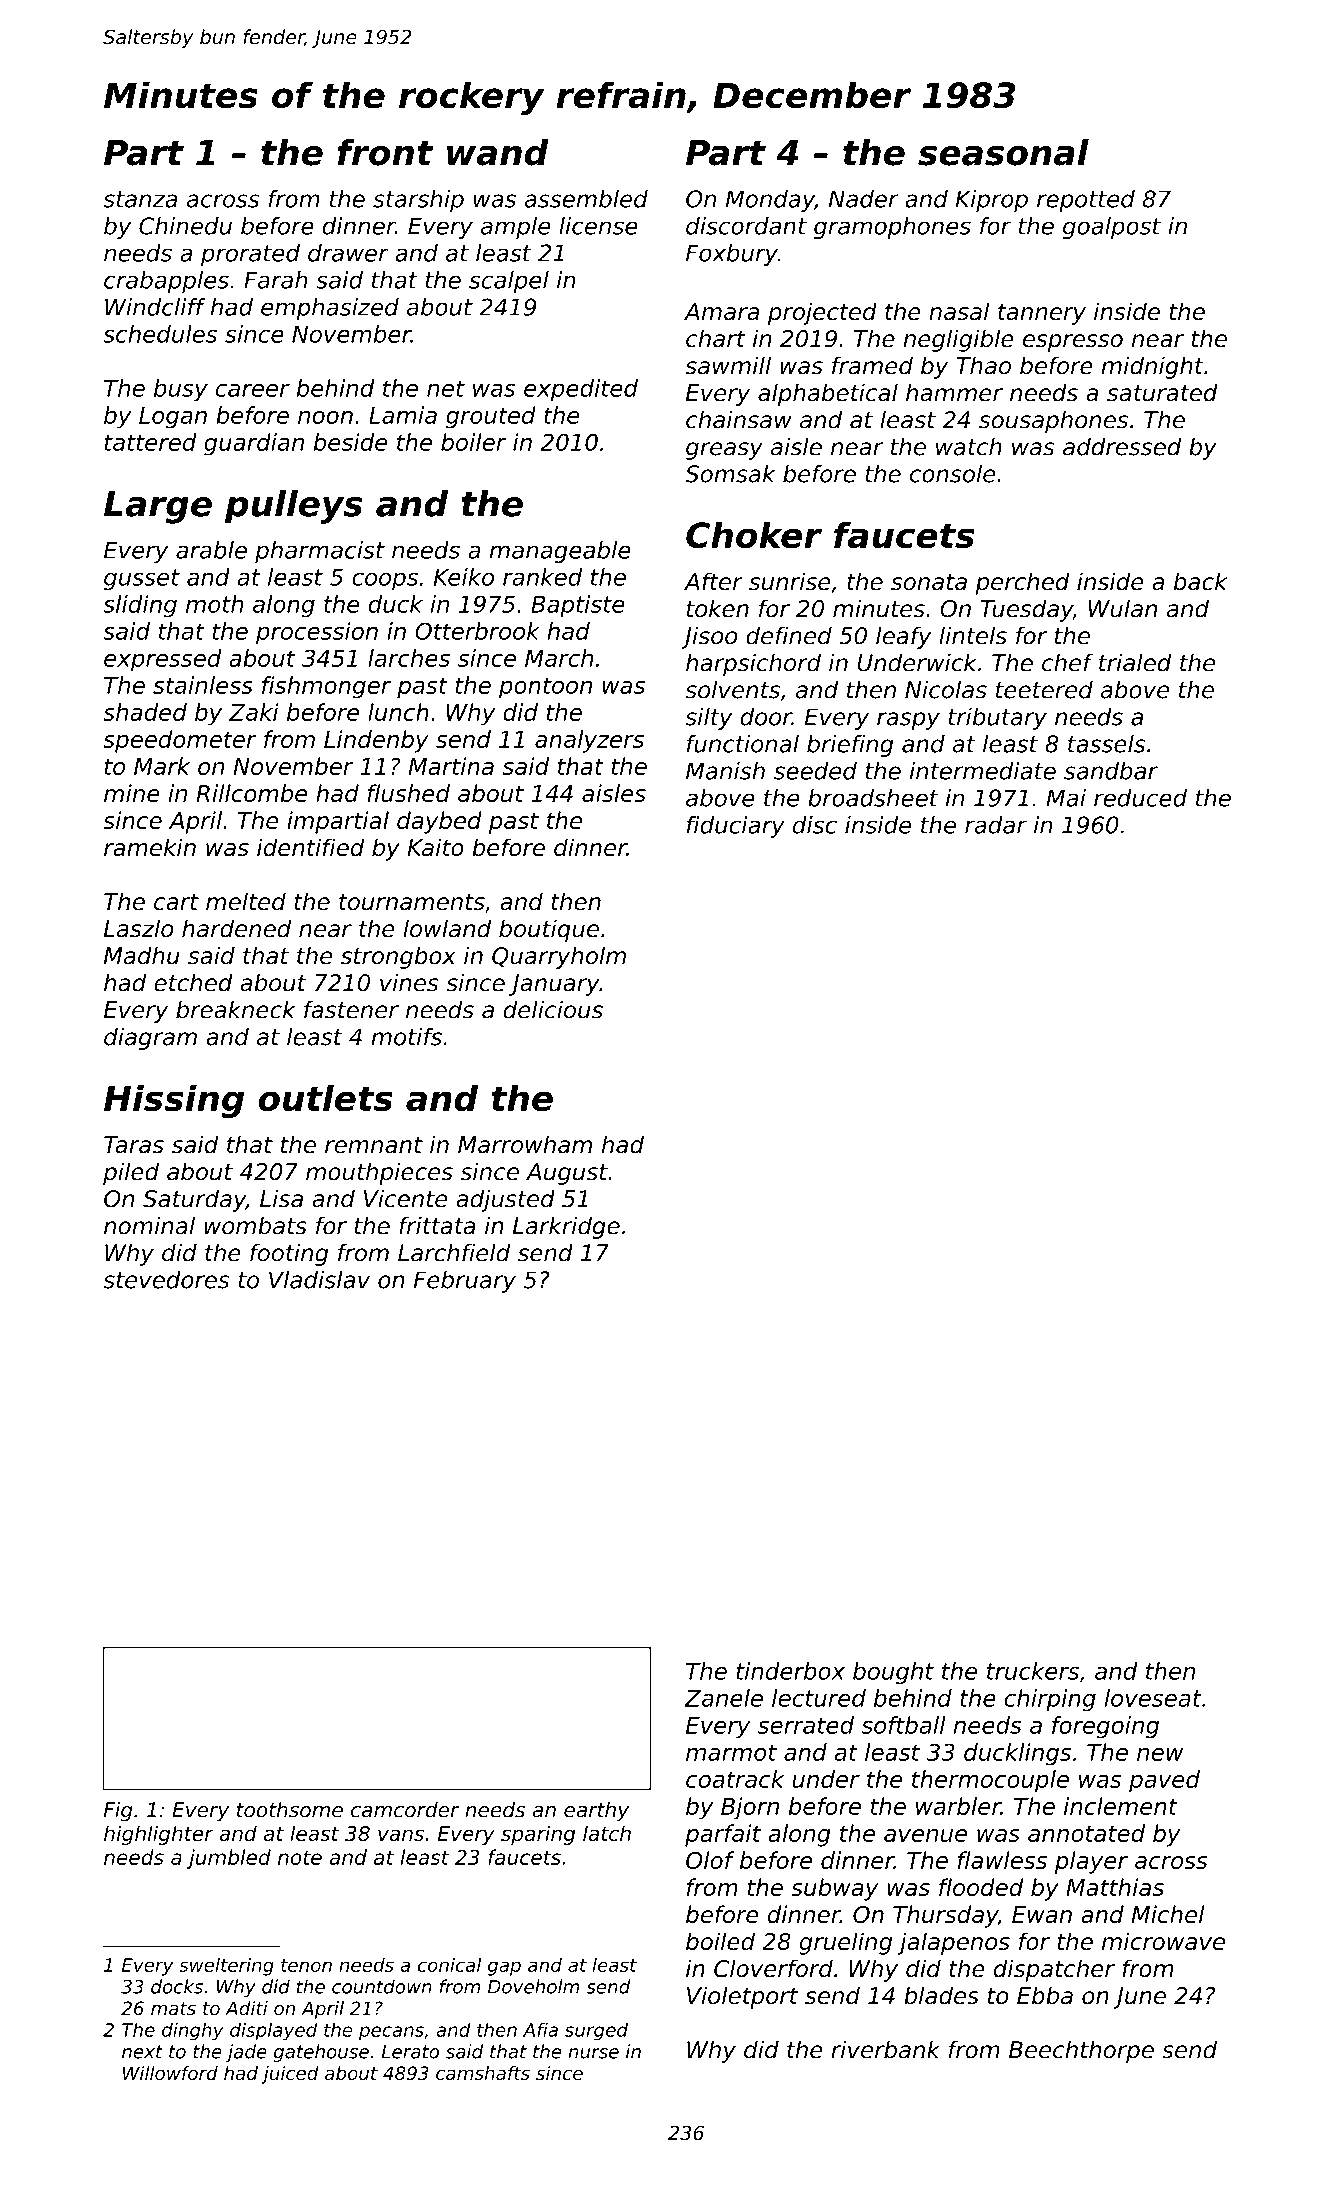 This image has width=1336, height=2200. Describe the element at coordinates (290, 2075) in the image. I see `juiced` at that location.
